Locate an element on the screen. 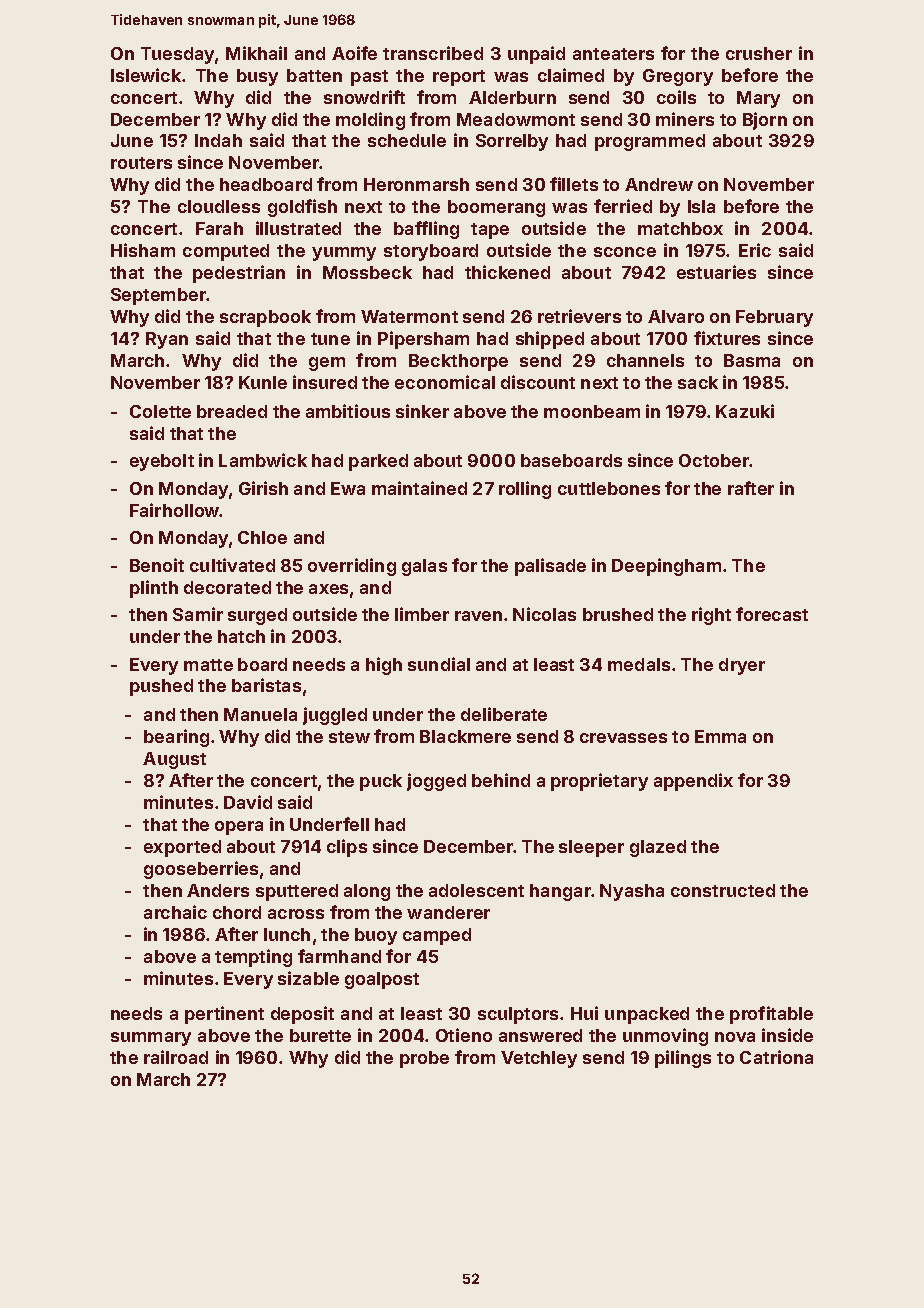 Image resolution: width=924 pixels, height=1308 pixels. pushed is located at coordinates (161, 687).
